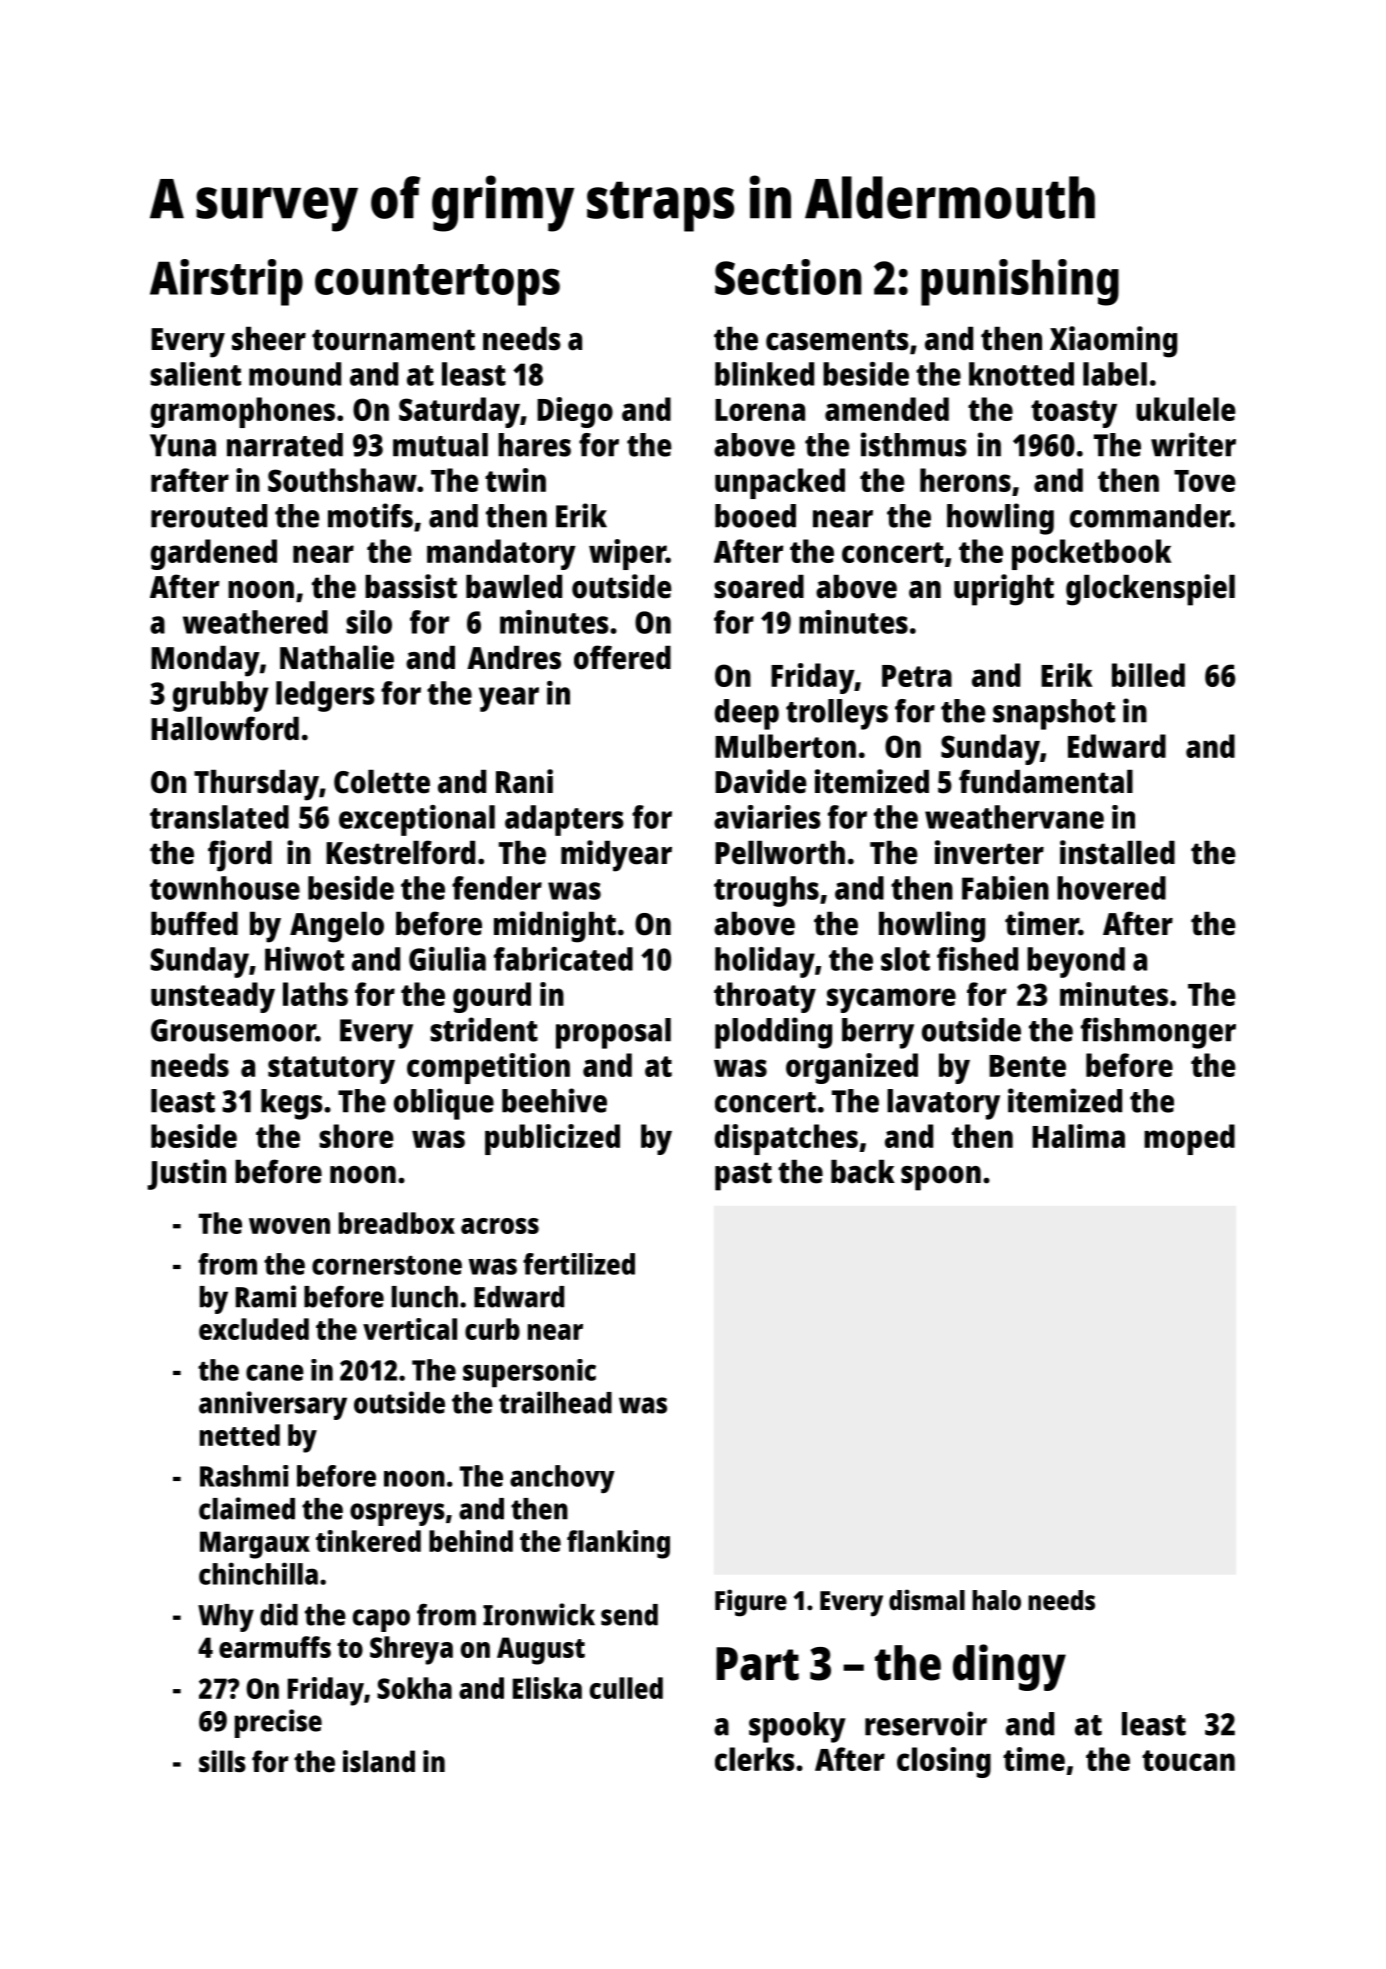 The width and height of the page is (1386, 1969). What do you see at coordinates (564, 820) in the page?
I see `adapters` at bounding box center [564, 820].
